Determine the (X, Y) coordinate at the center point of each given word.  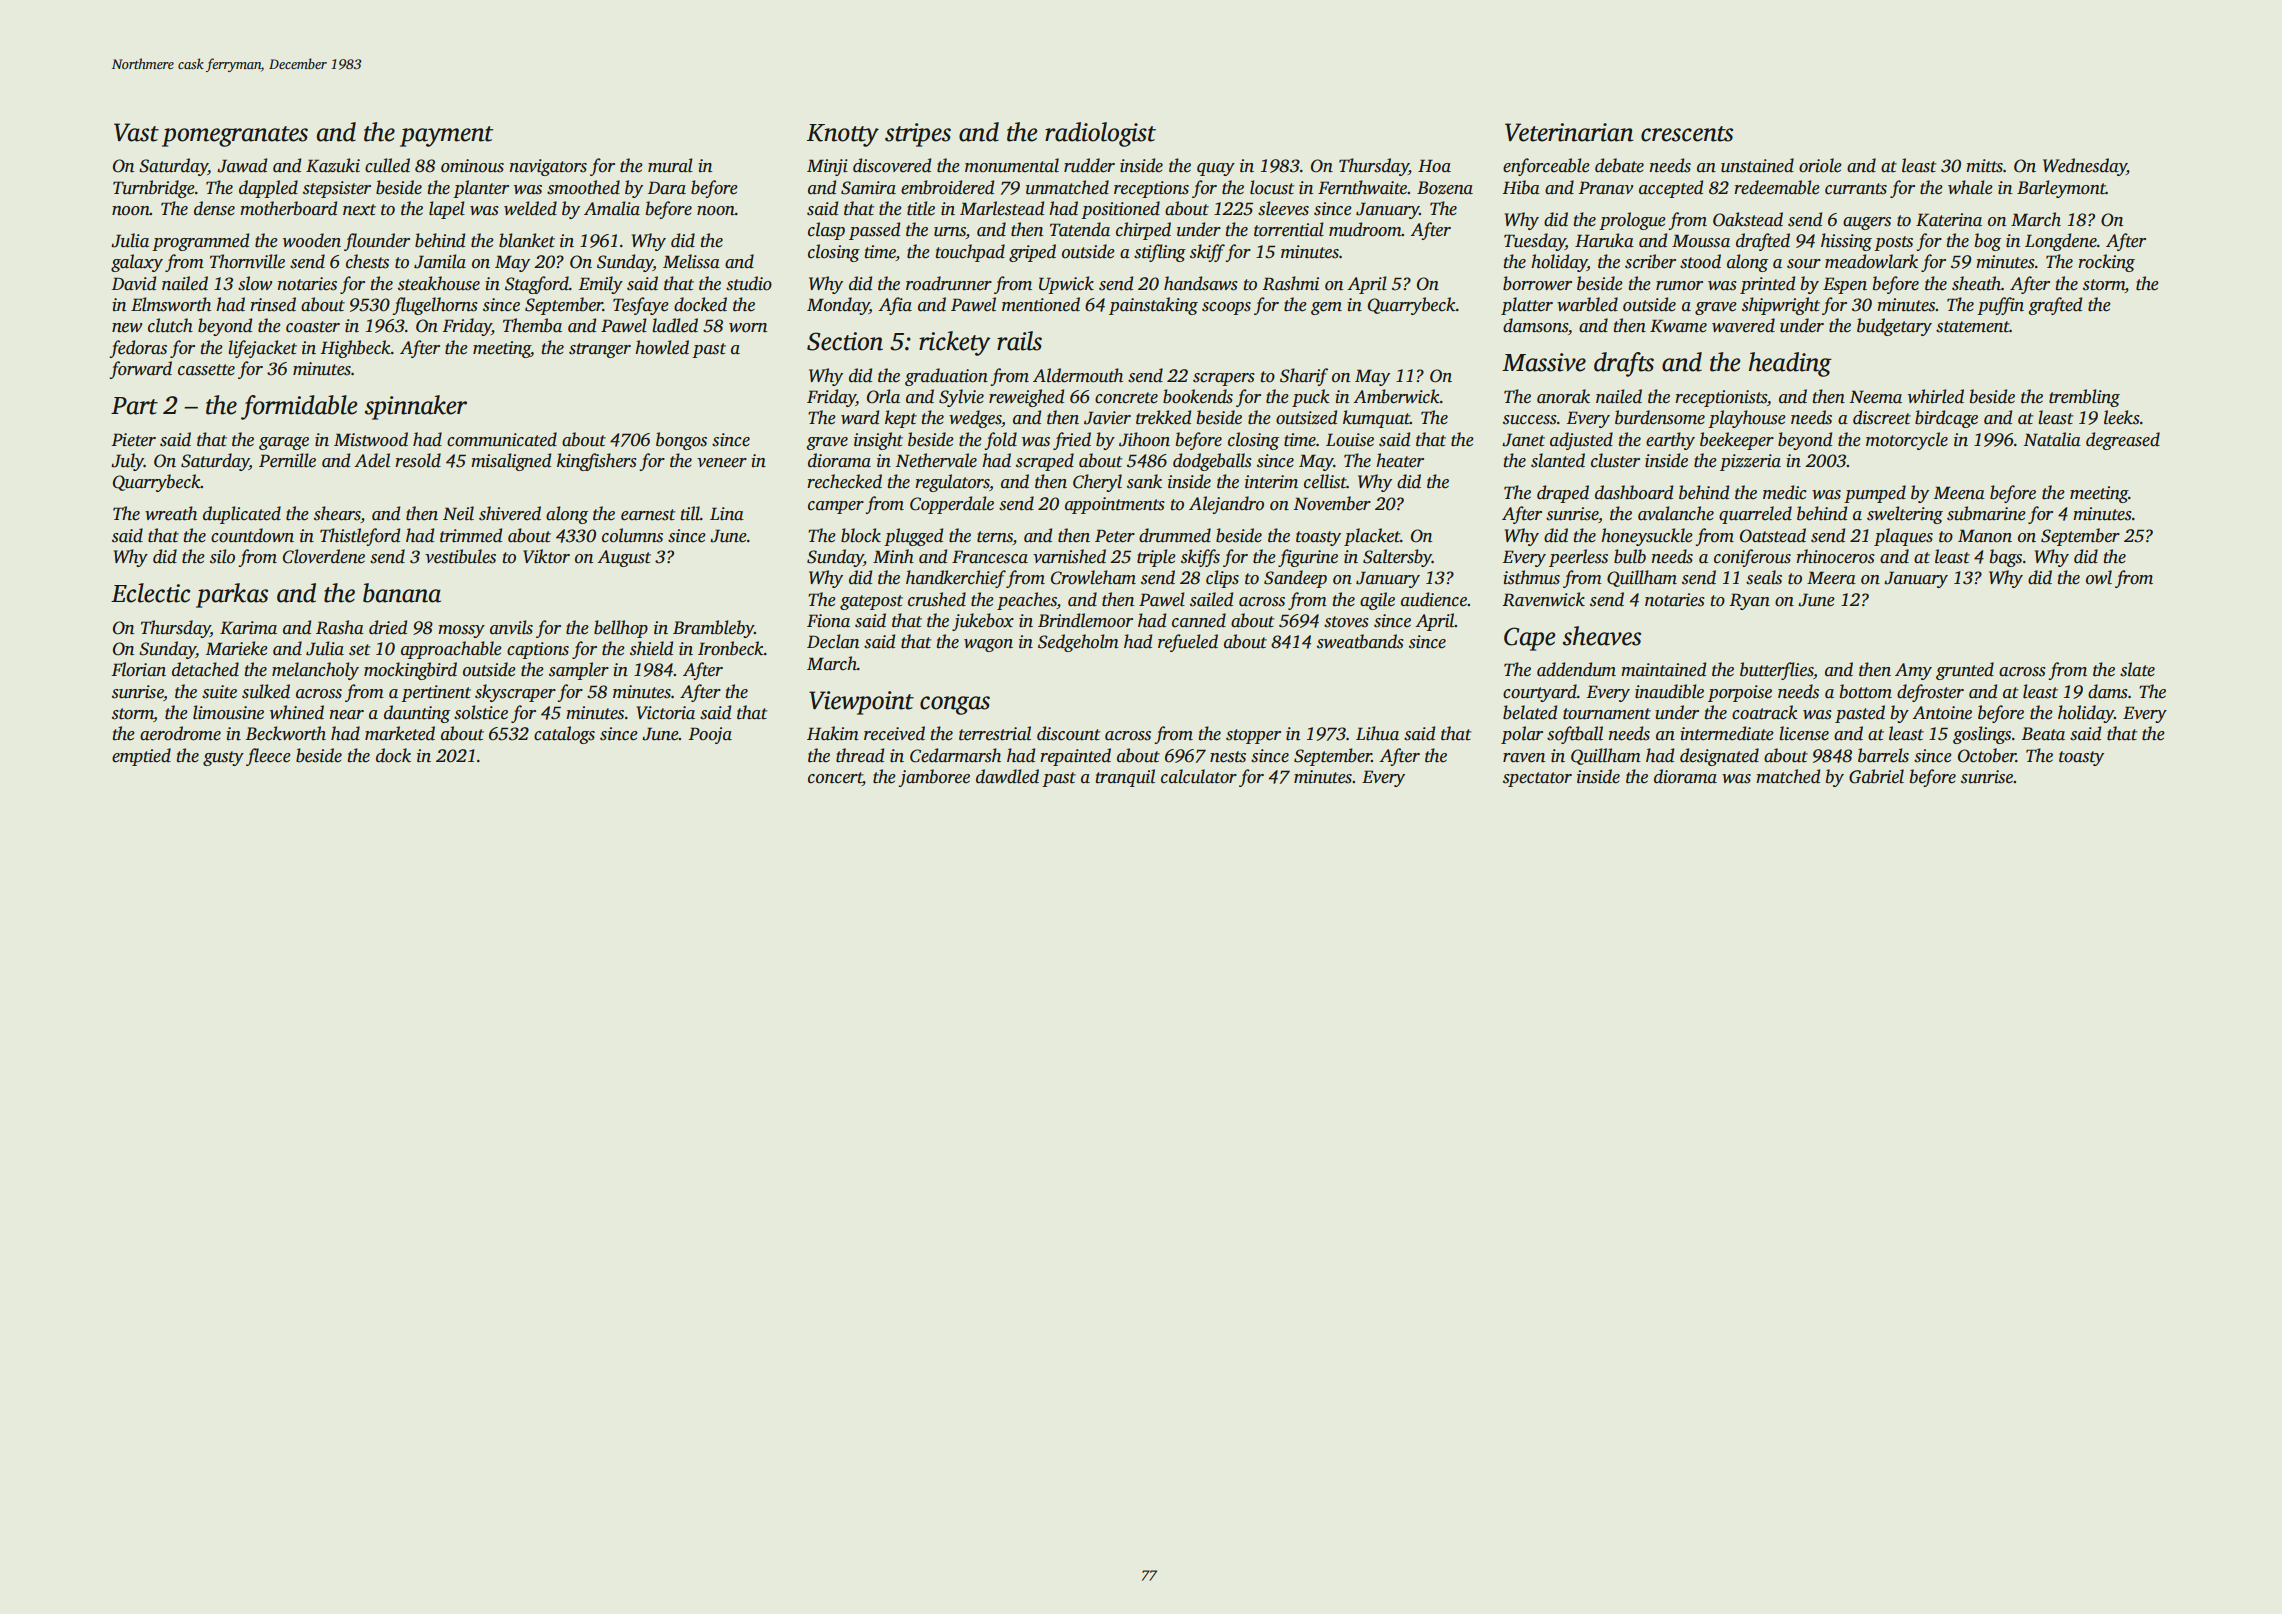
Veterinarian (1569, 132)
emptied (141, 757)
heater (1400, 460)
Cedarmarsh (955, 755)
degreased (2123, 441)
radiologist (1100, 134)
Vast (136, 132)
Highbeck (355, 349)
